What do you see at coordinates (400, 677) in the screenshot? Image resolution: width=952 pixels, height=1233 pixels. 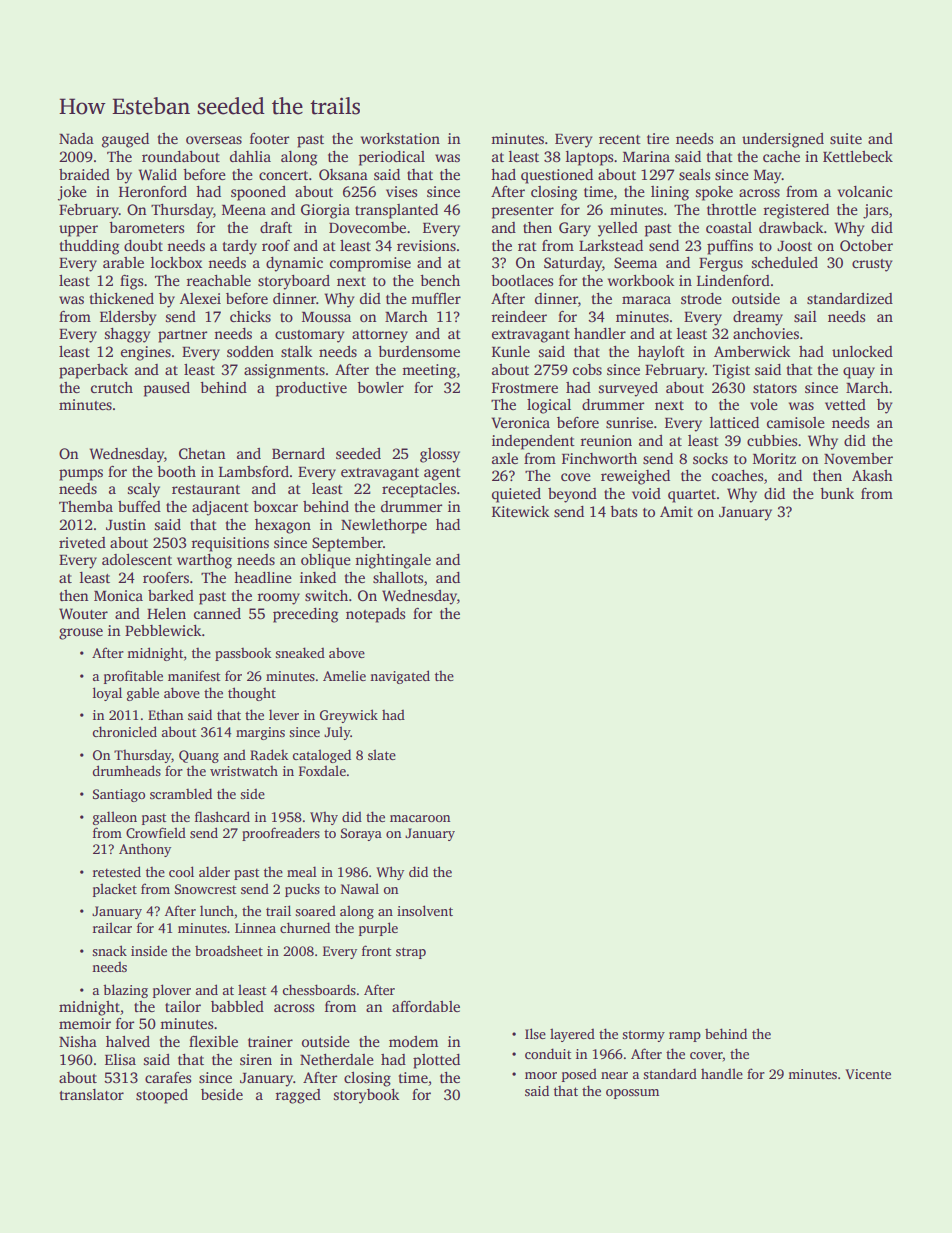 I see `navigated` at bounding box center [400, 677].
